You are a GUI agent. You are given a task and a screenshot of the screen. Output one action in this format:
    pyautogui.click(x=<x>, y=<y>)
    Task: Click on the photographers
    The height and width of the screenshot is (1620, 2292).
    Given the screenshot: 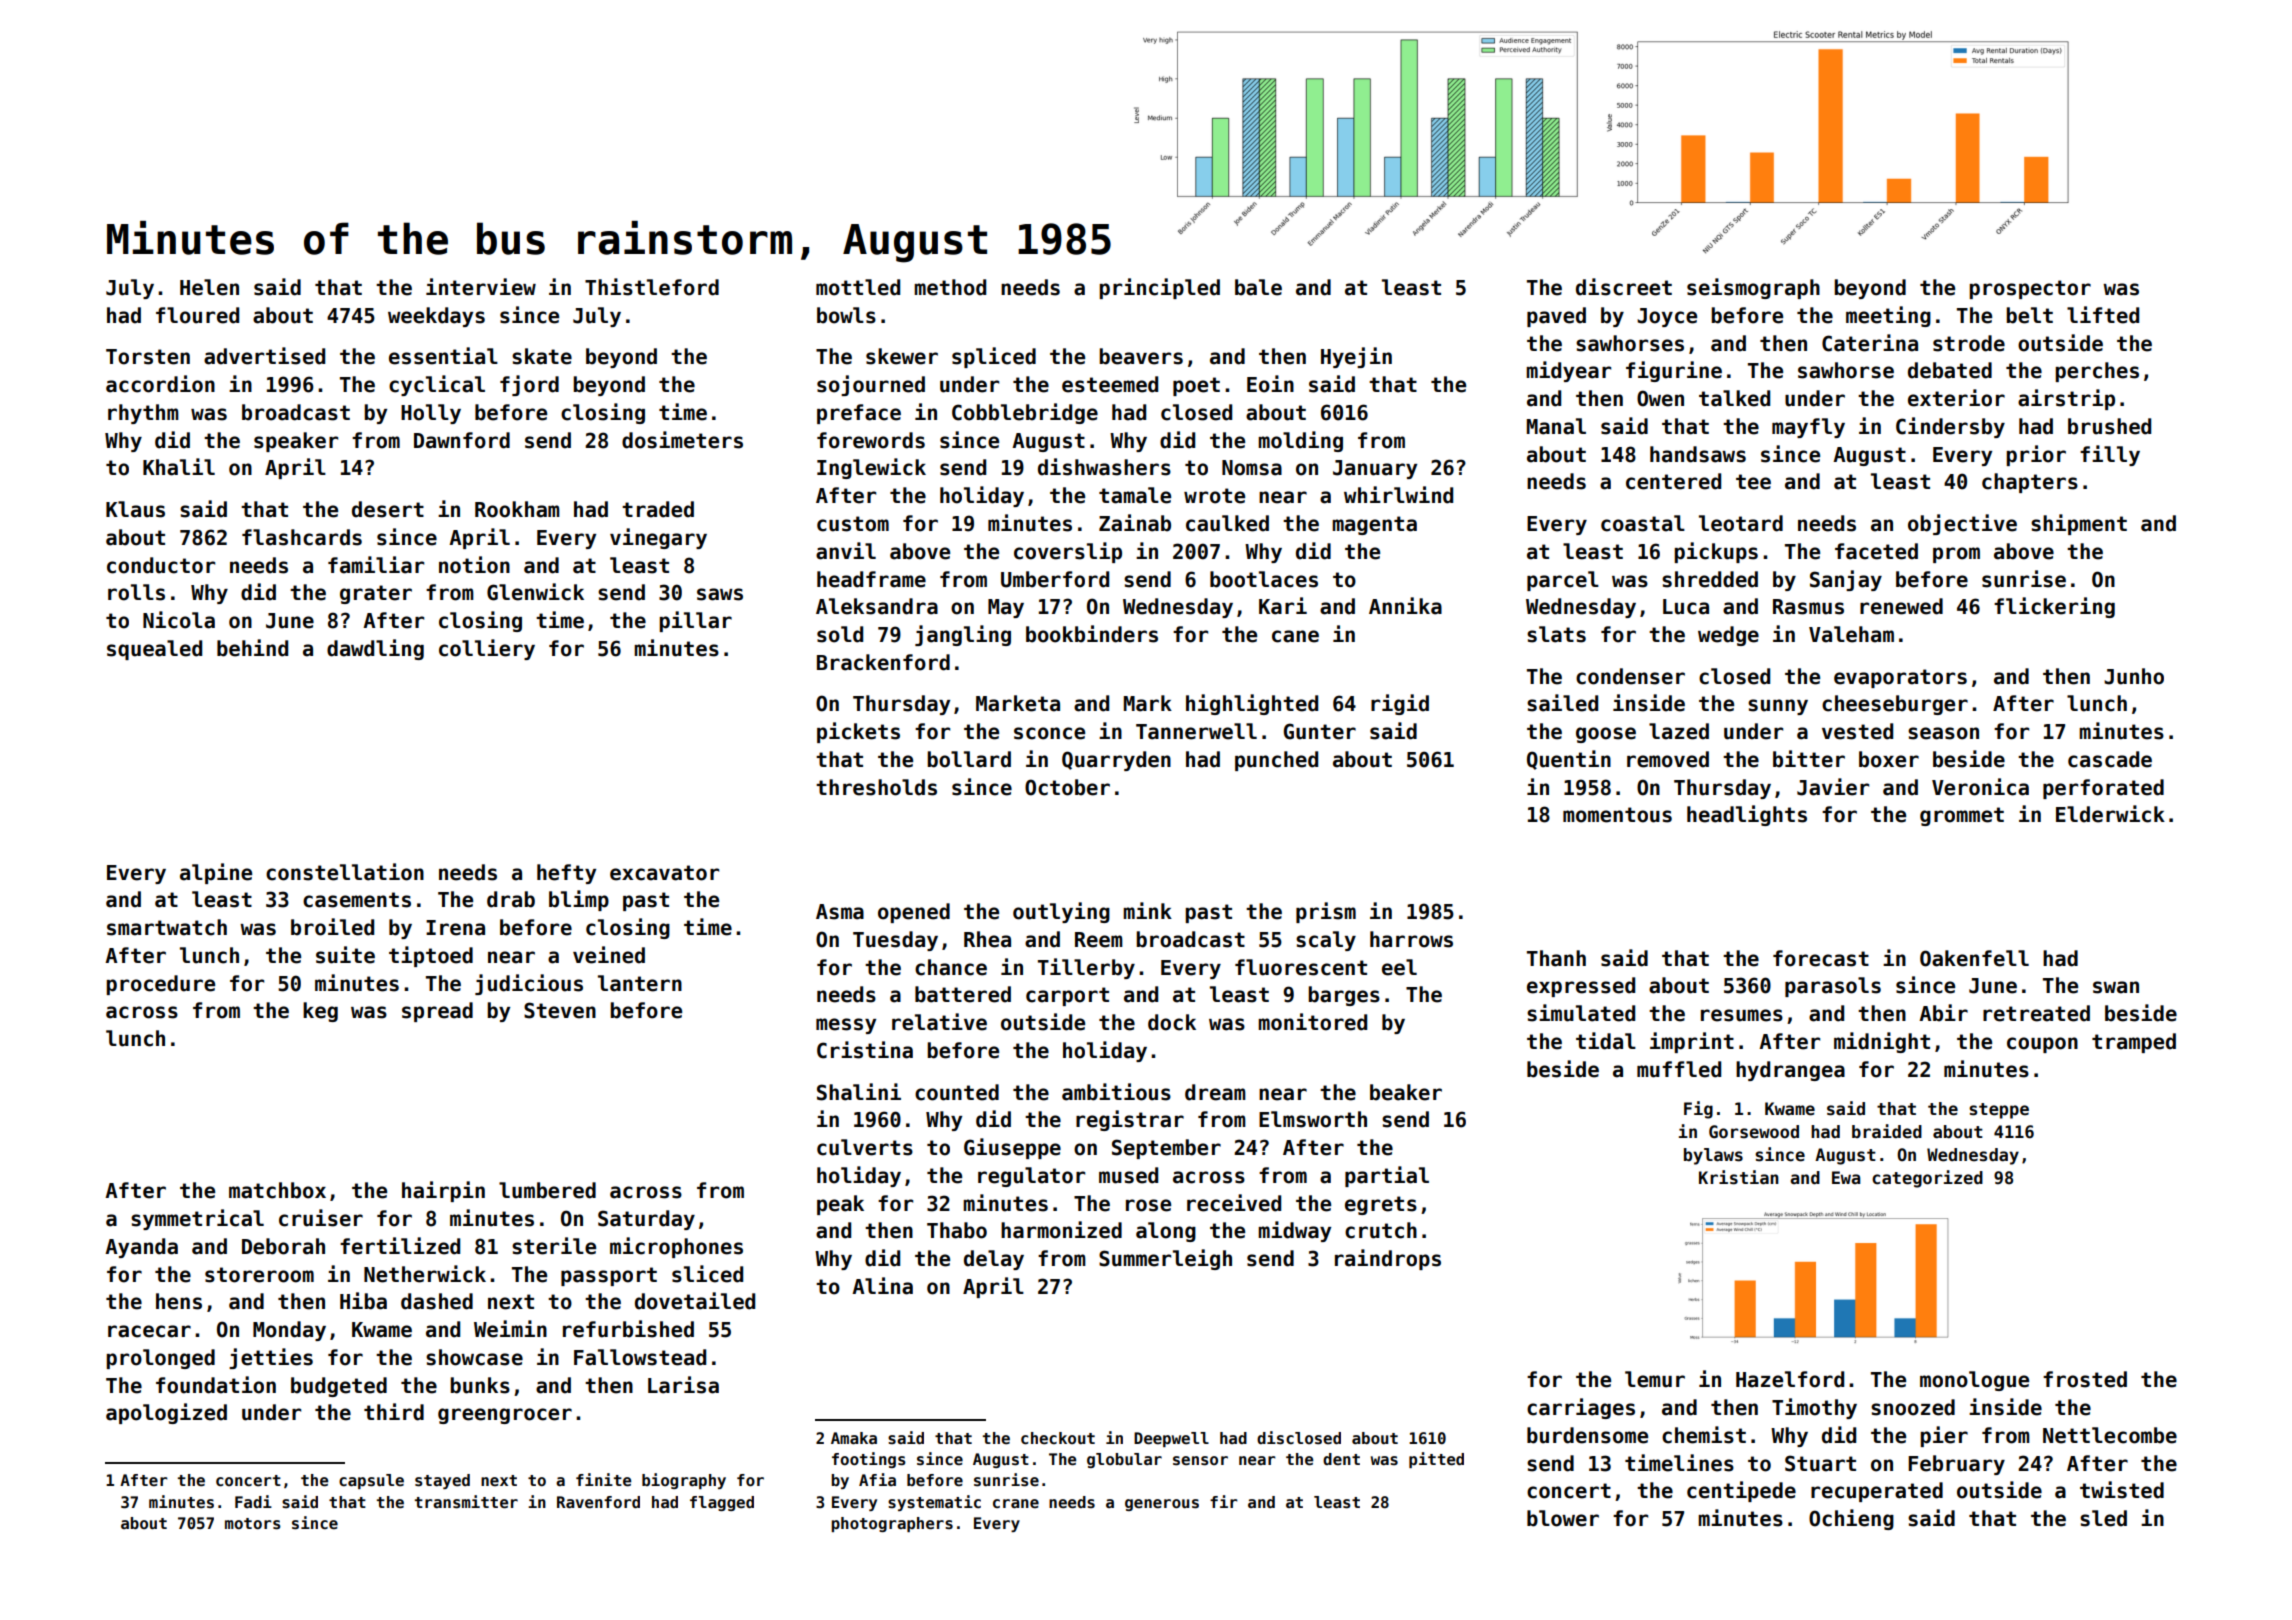 What is the action you would take?
    pyautogui.click(x=892, y=1524)
